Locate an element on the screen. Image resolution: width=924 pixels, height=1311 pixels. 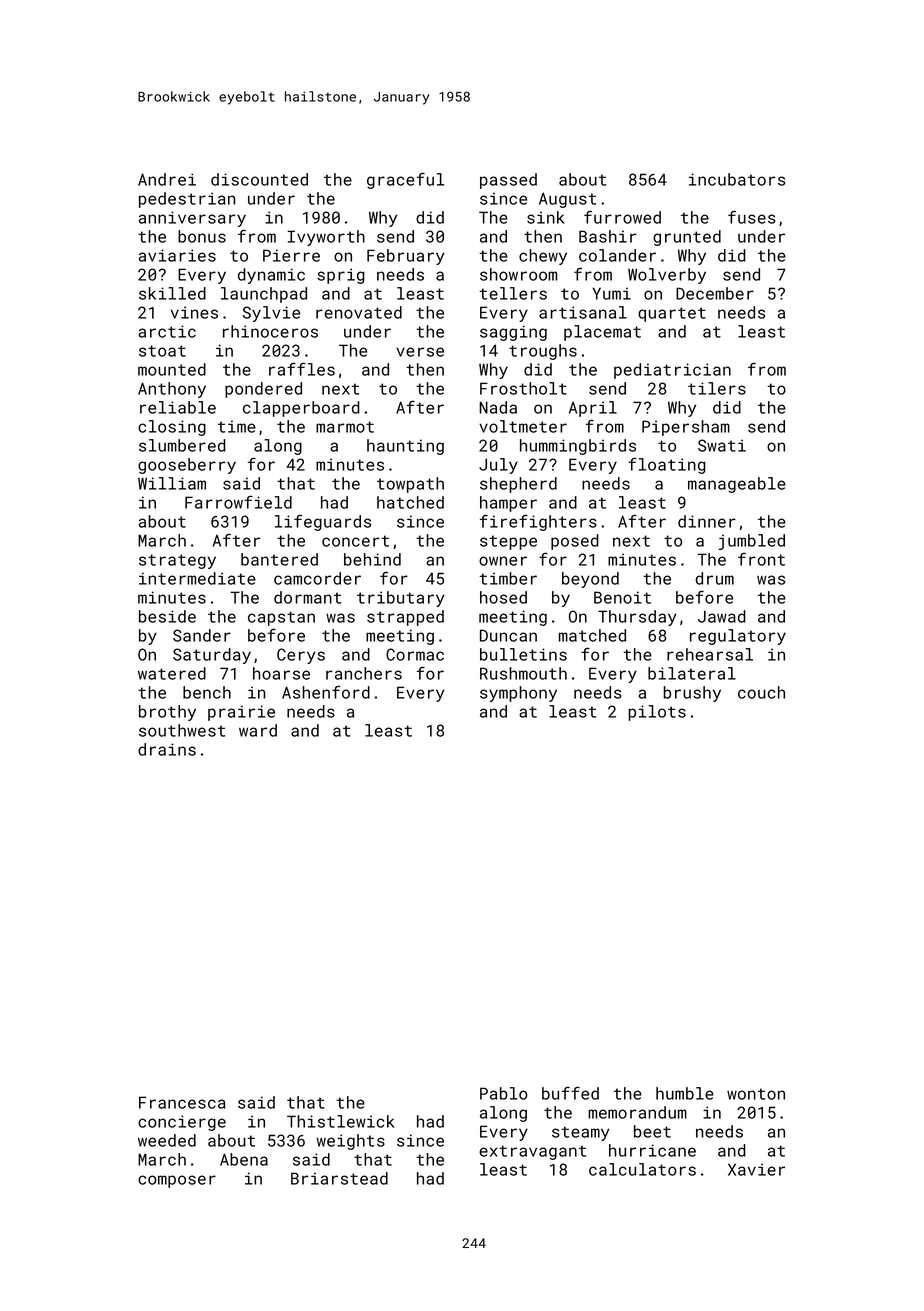
ranchers is located at coordinates (364, 673).
